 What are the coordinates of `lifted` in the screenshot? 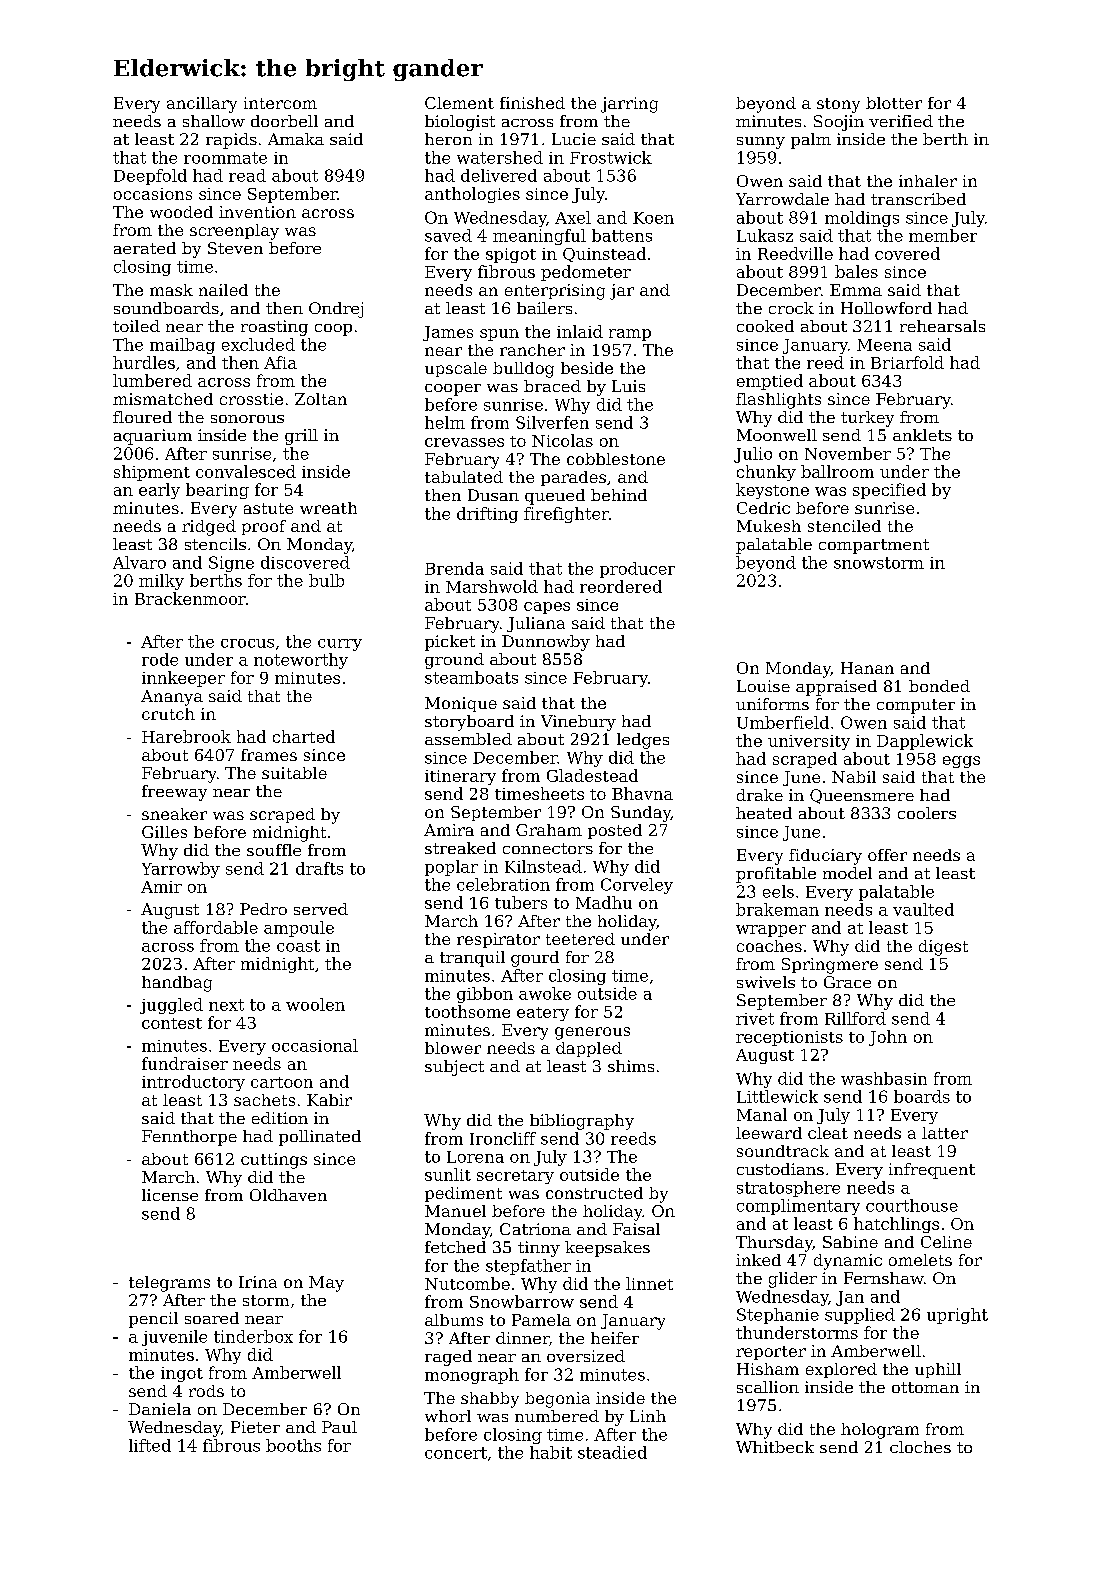 It's located at (150, 1445).
